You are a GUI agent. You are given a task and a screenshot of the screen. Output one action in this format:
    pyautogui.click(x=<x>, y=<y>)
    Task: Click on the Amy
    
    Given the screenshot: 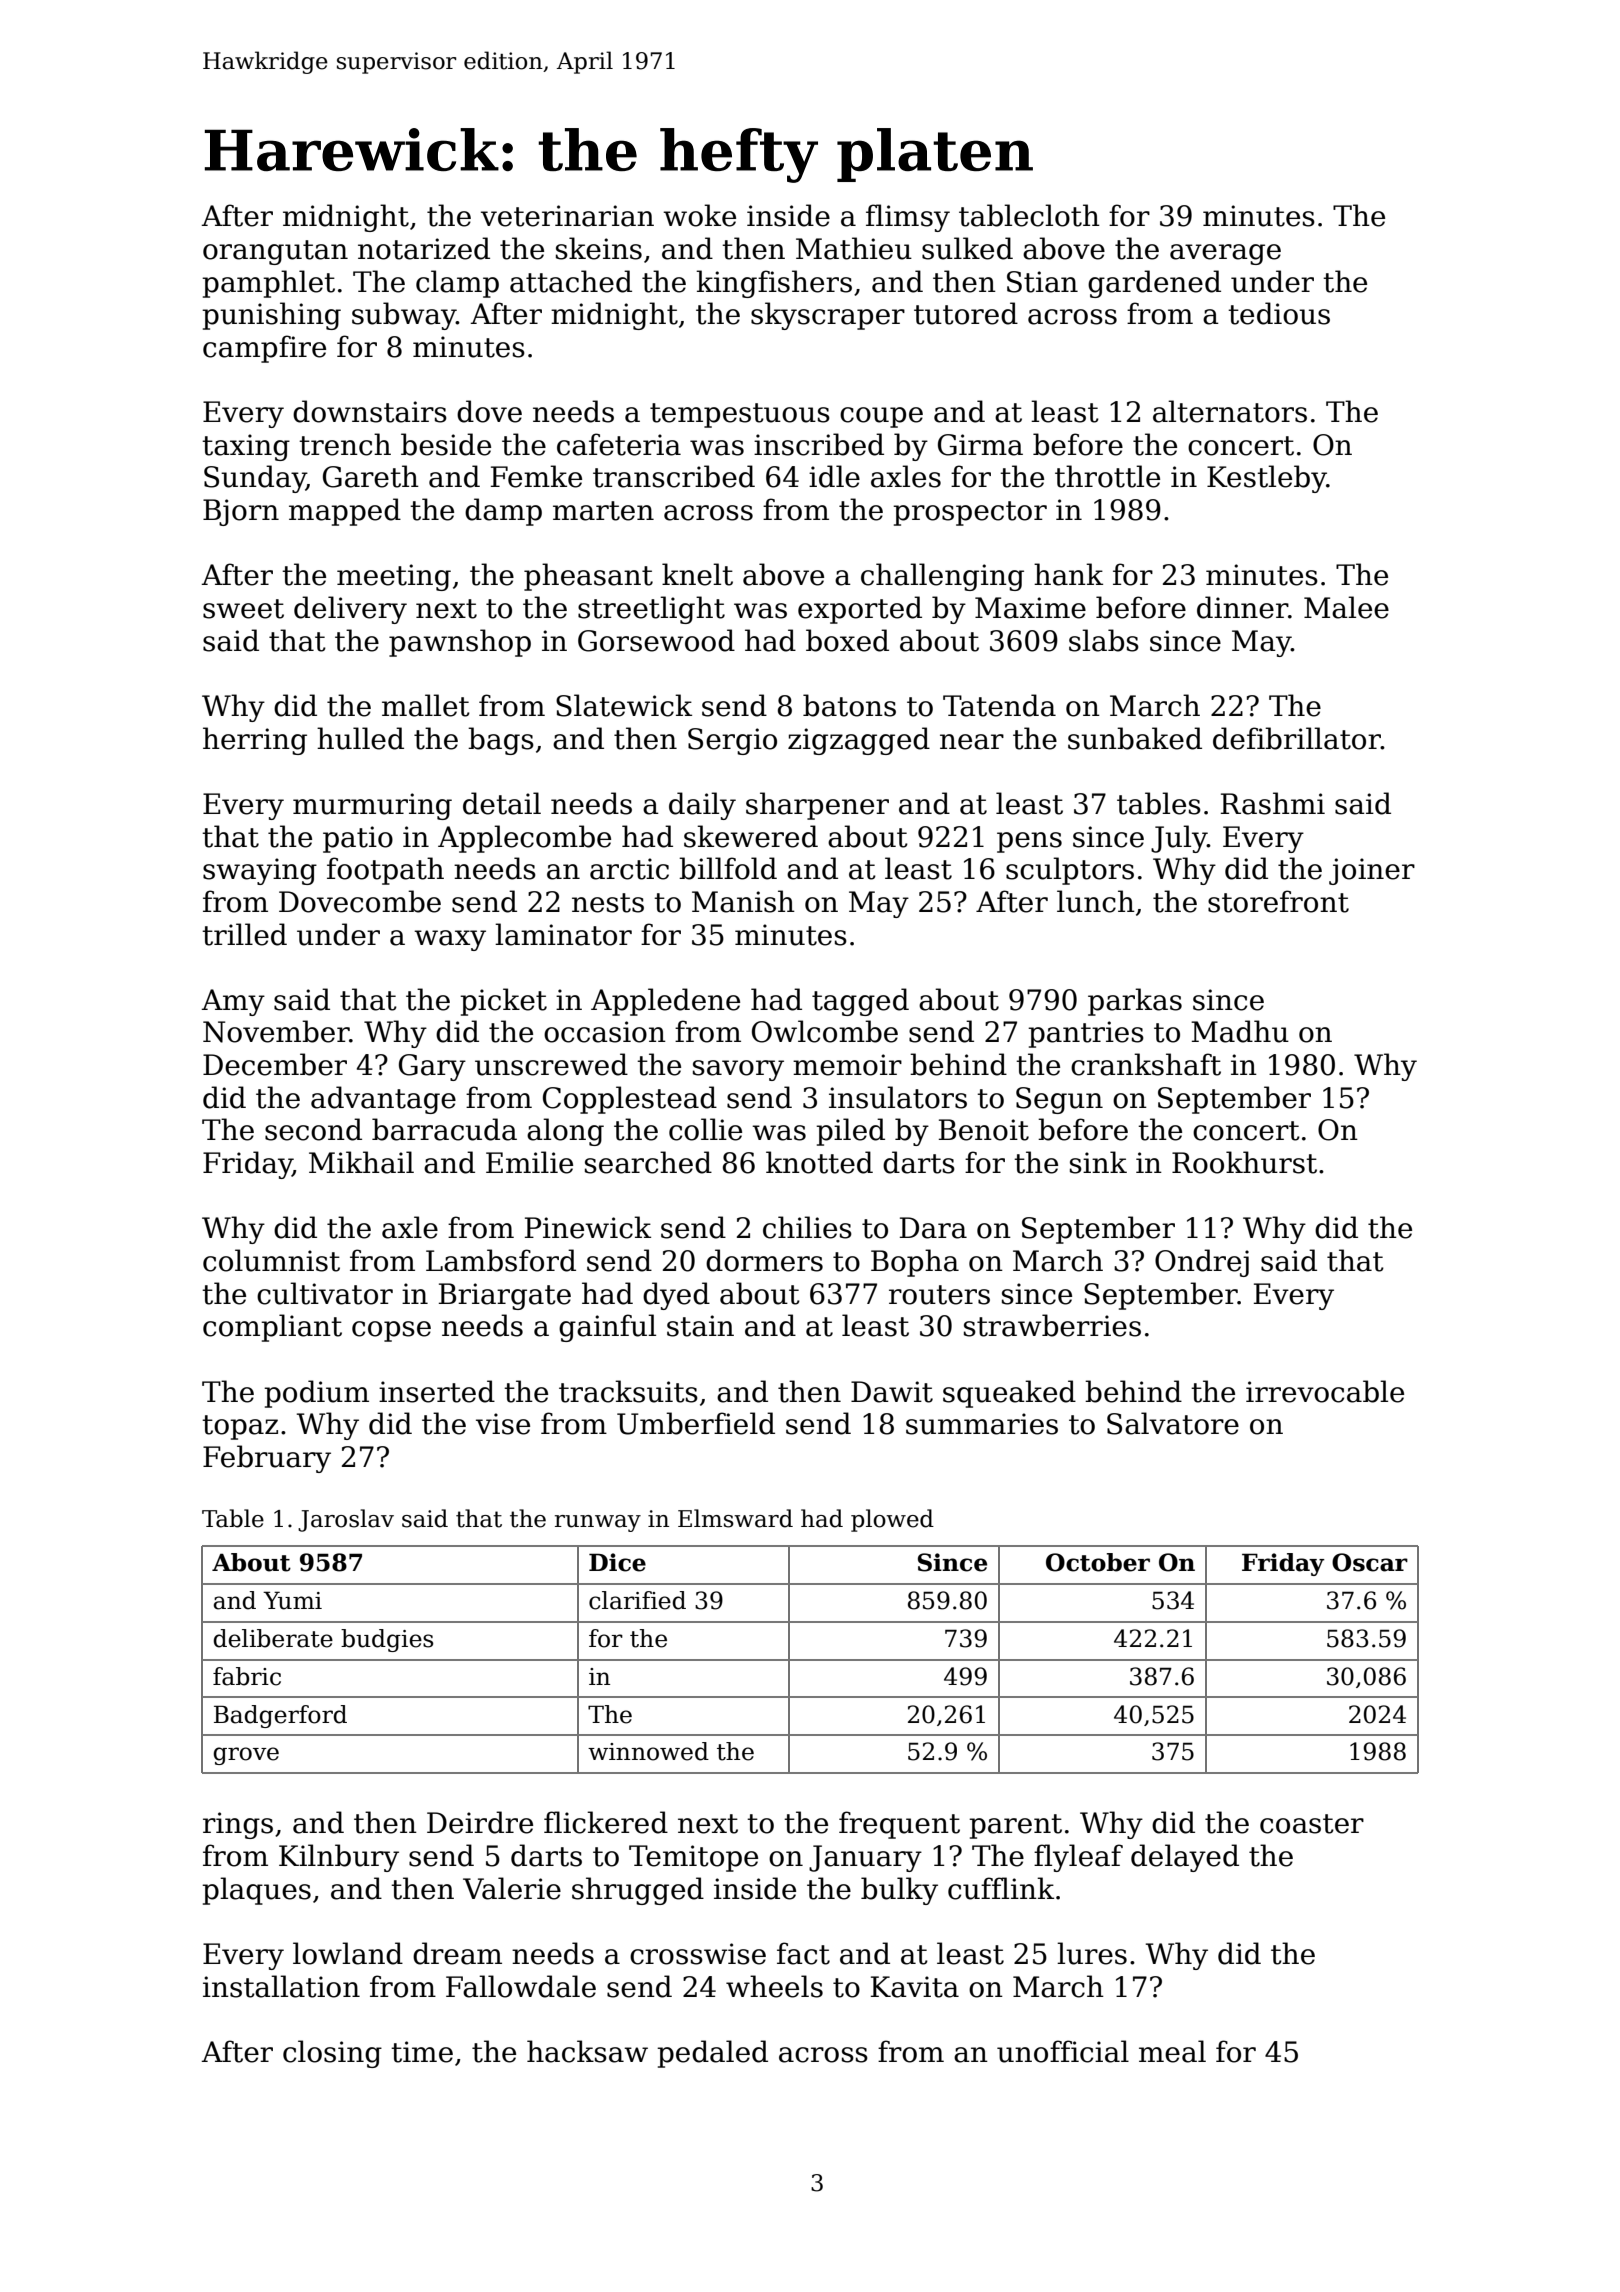 What is the action you would take?
    pyautogui.click(x=233, y=1002)
